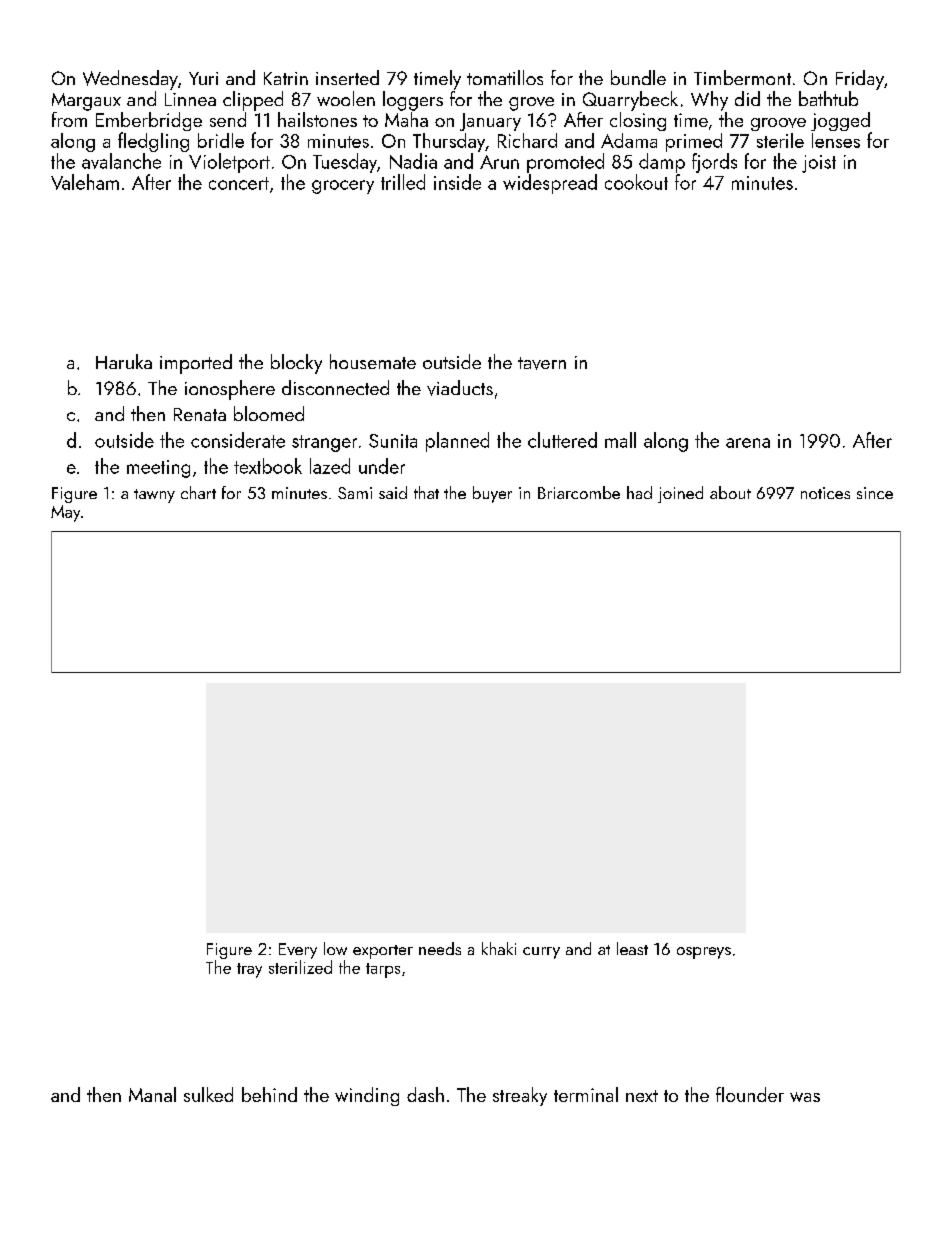 The image size is (952, 1233). What do you see at coordinates (355, 493) in the screenshot?
I see `Sami` at bounding box center [355, 493].
